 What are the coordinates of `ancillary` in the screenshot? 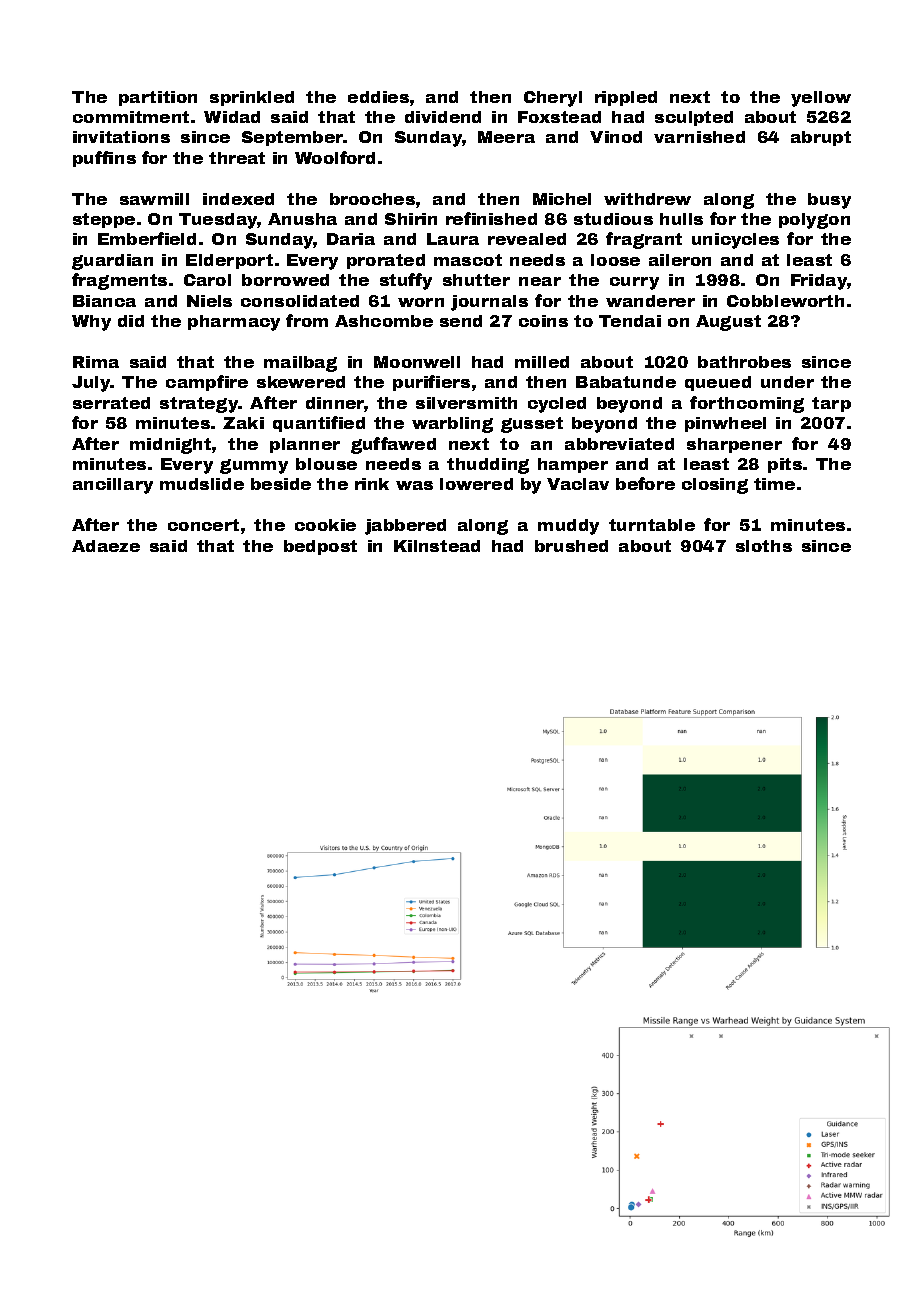 It's located at (113, 486).
